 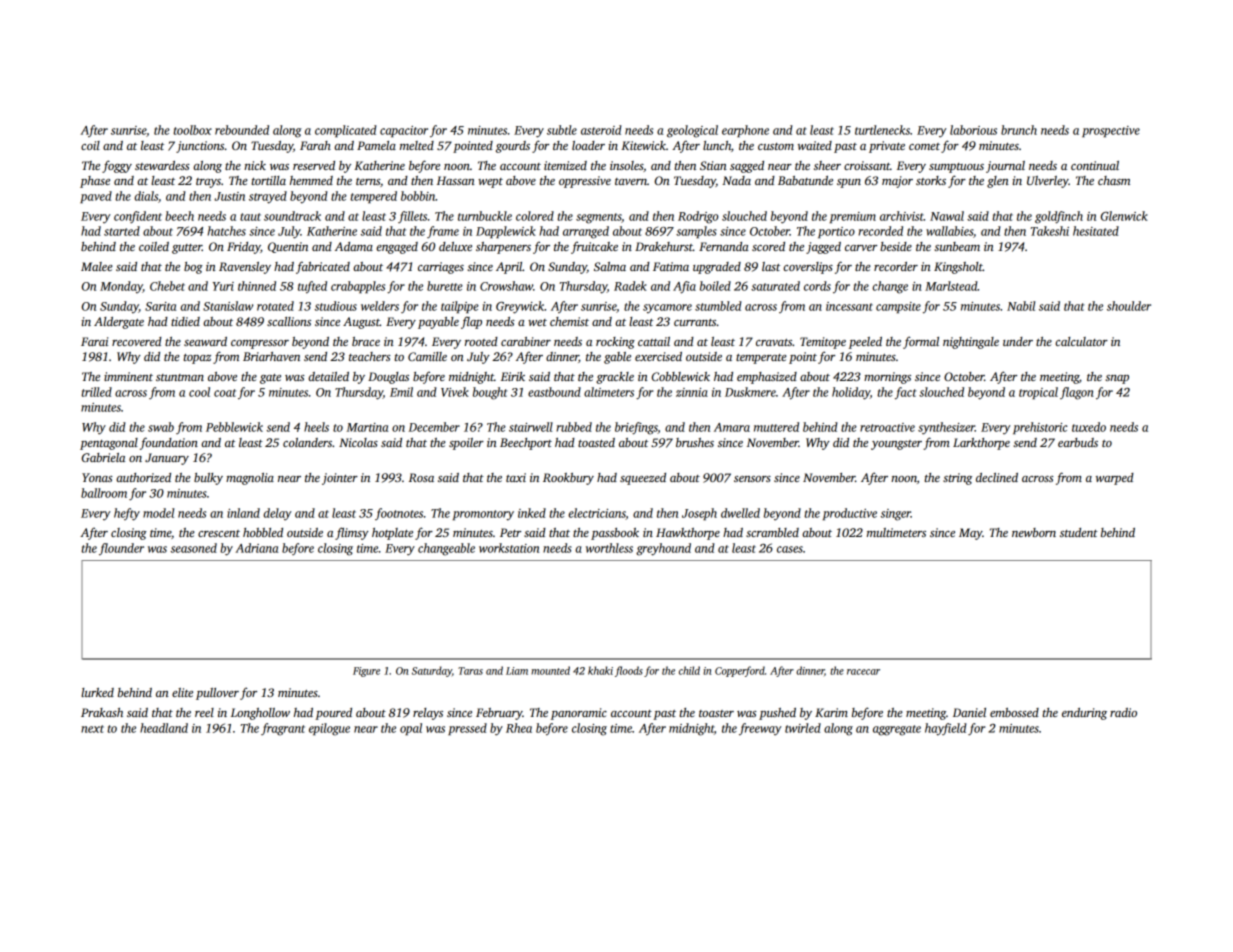 What do you see at coordinates (882, 130) in the screenshot?
I see `turtlenecks` at bounding box center [882, 130].
